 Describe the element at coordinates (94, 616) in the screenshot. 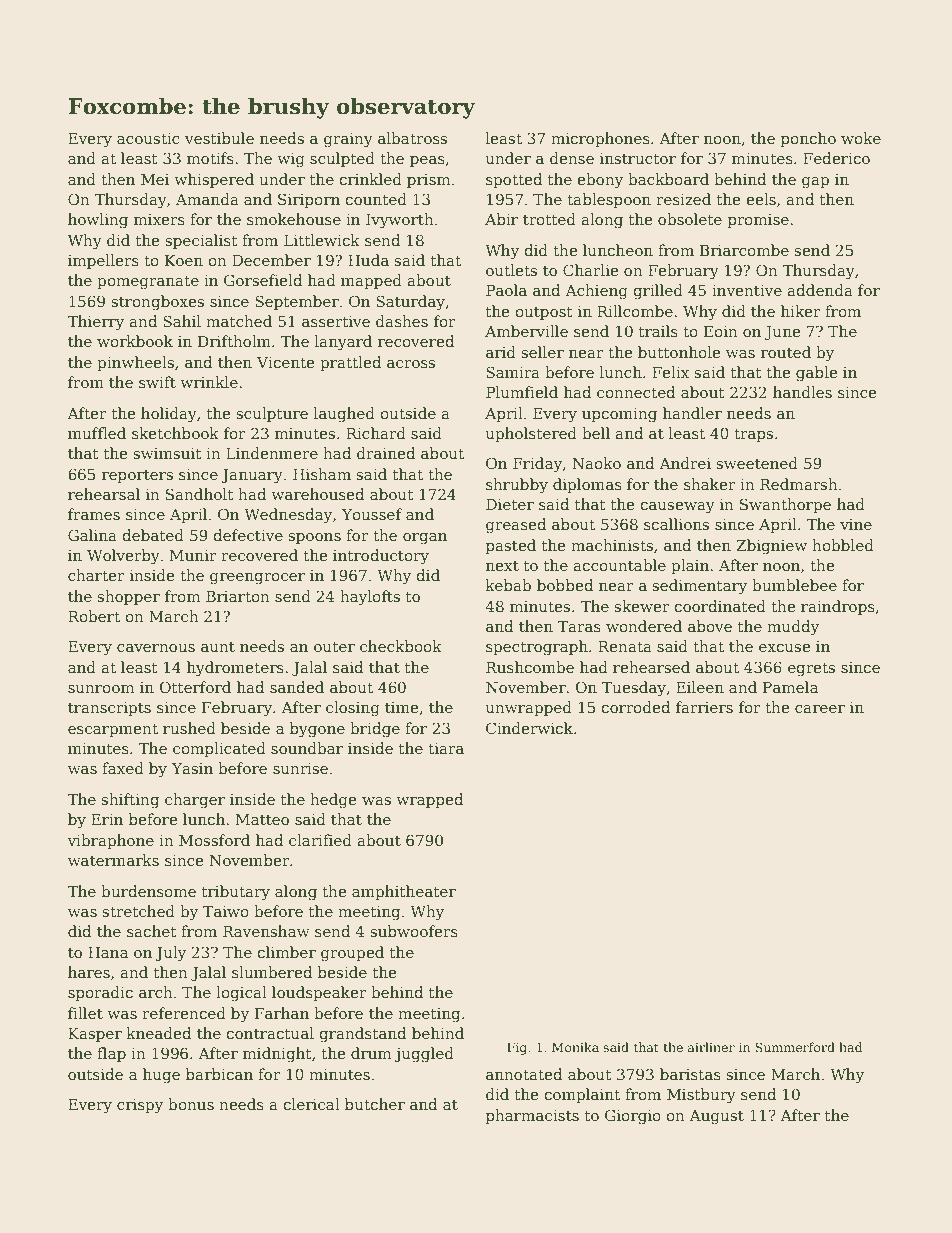

I see `Robert` at that location.
